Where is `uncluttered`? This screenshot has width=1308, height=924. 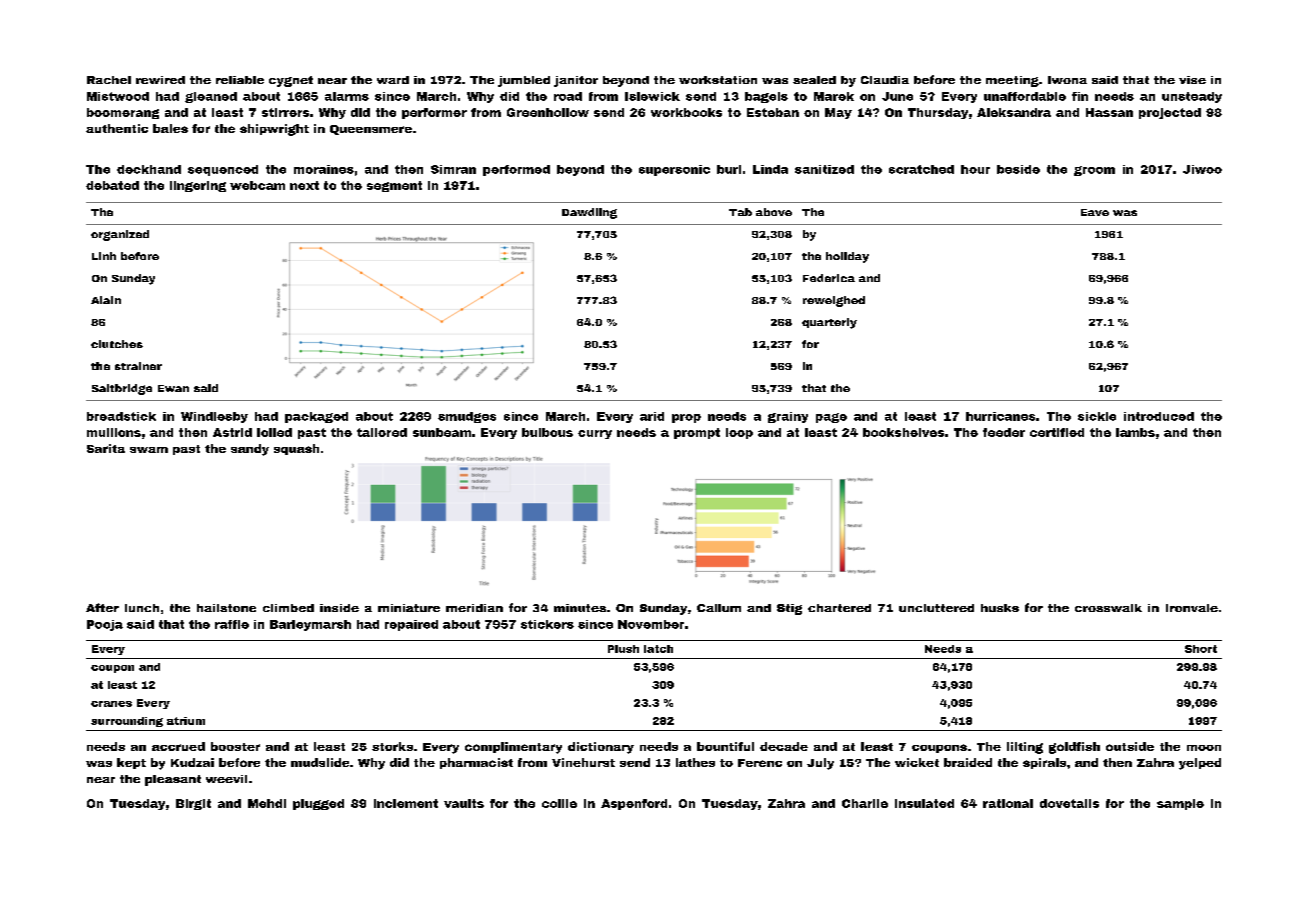
uncluttered is located at coordinates (936, 608).
